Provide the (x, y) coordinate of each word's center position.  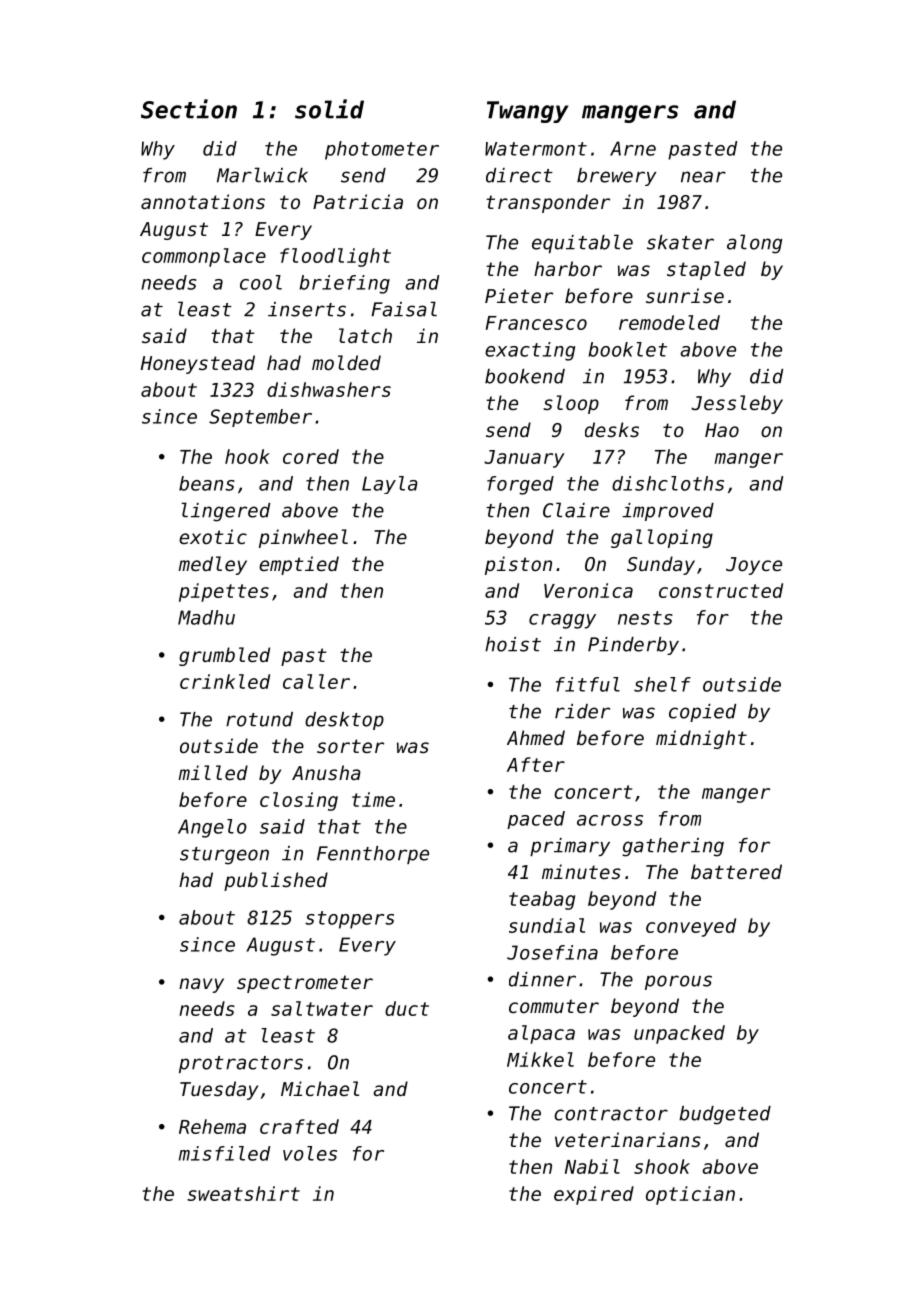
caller (316, 681)
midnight (701, 739)
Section (189, 109)
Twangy (528, 112)
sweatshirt (243, 1193)
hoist (513, 644)
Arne (633, 148)
